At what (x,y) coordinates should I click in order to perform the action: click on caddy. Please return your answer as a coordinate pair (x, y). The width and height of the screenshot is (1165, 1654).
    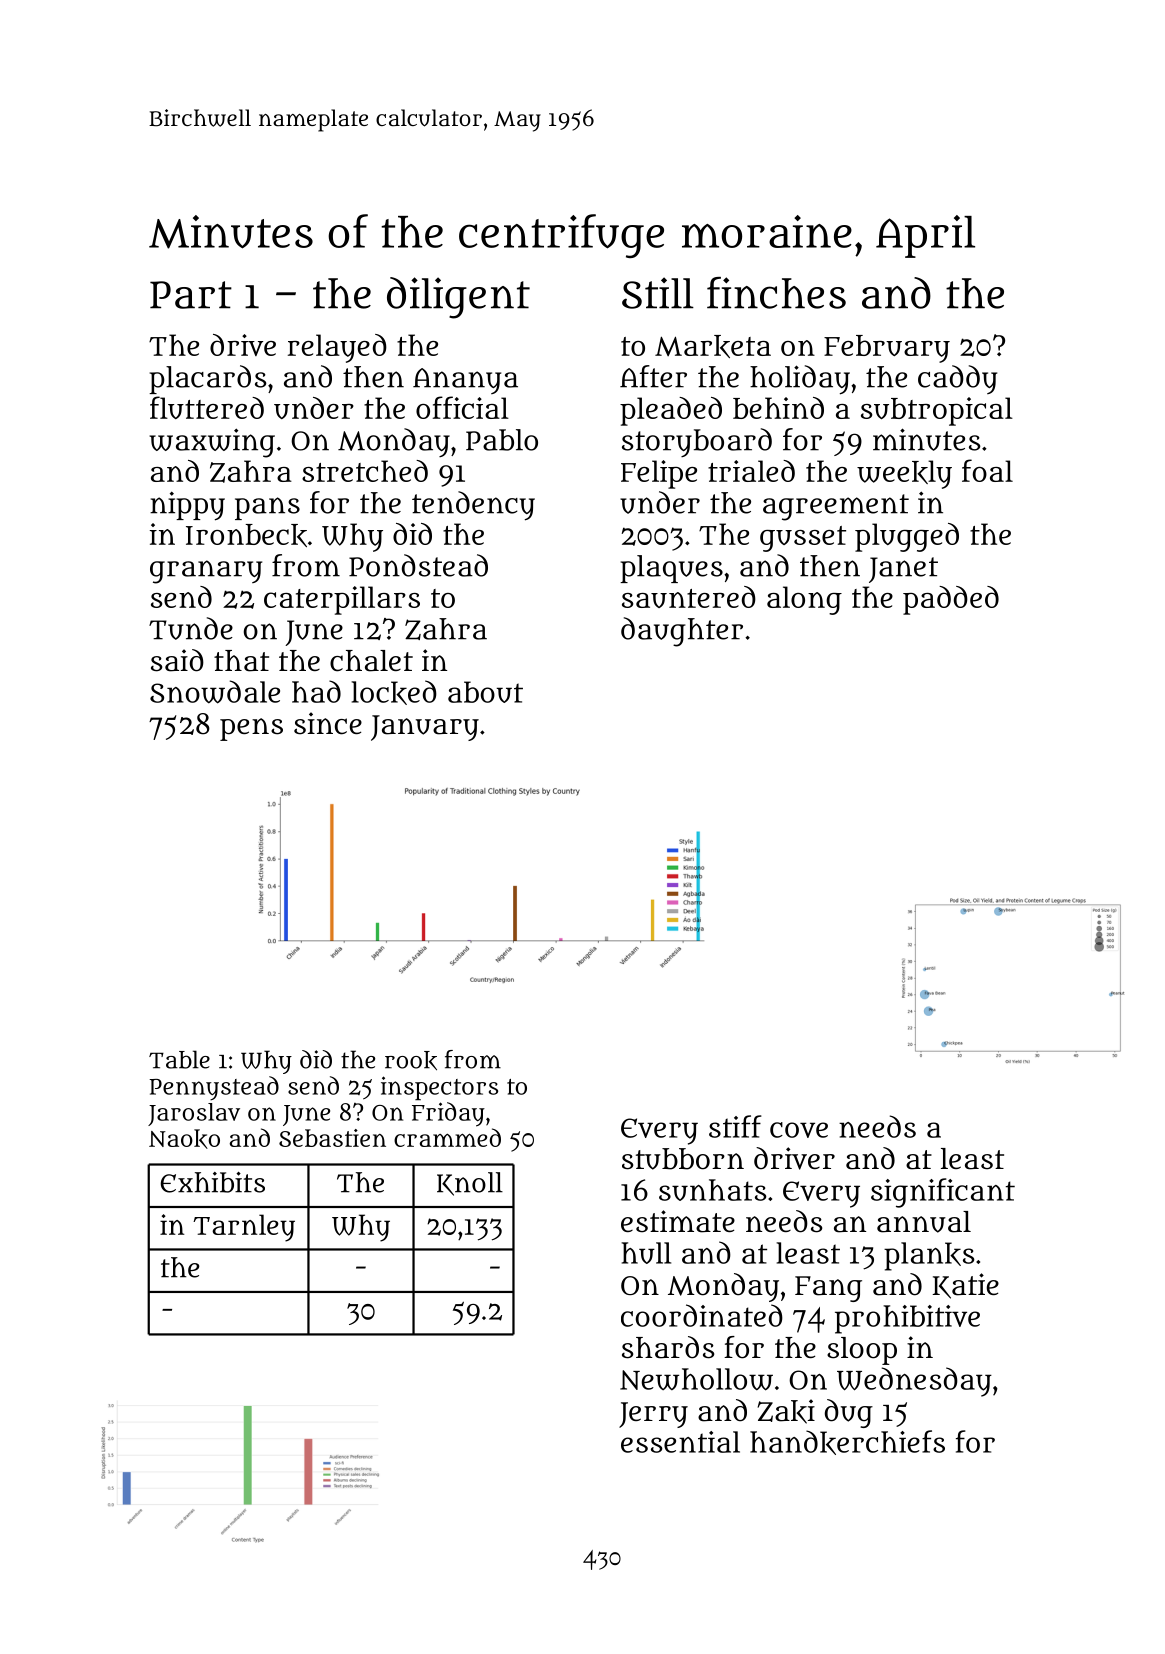
    Looking at the image, I should click on (957, 379).
